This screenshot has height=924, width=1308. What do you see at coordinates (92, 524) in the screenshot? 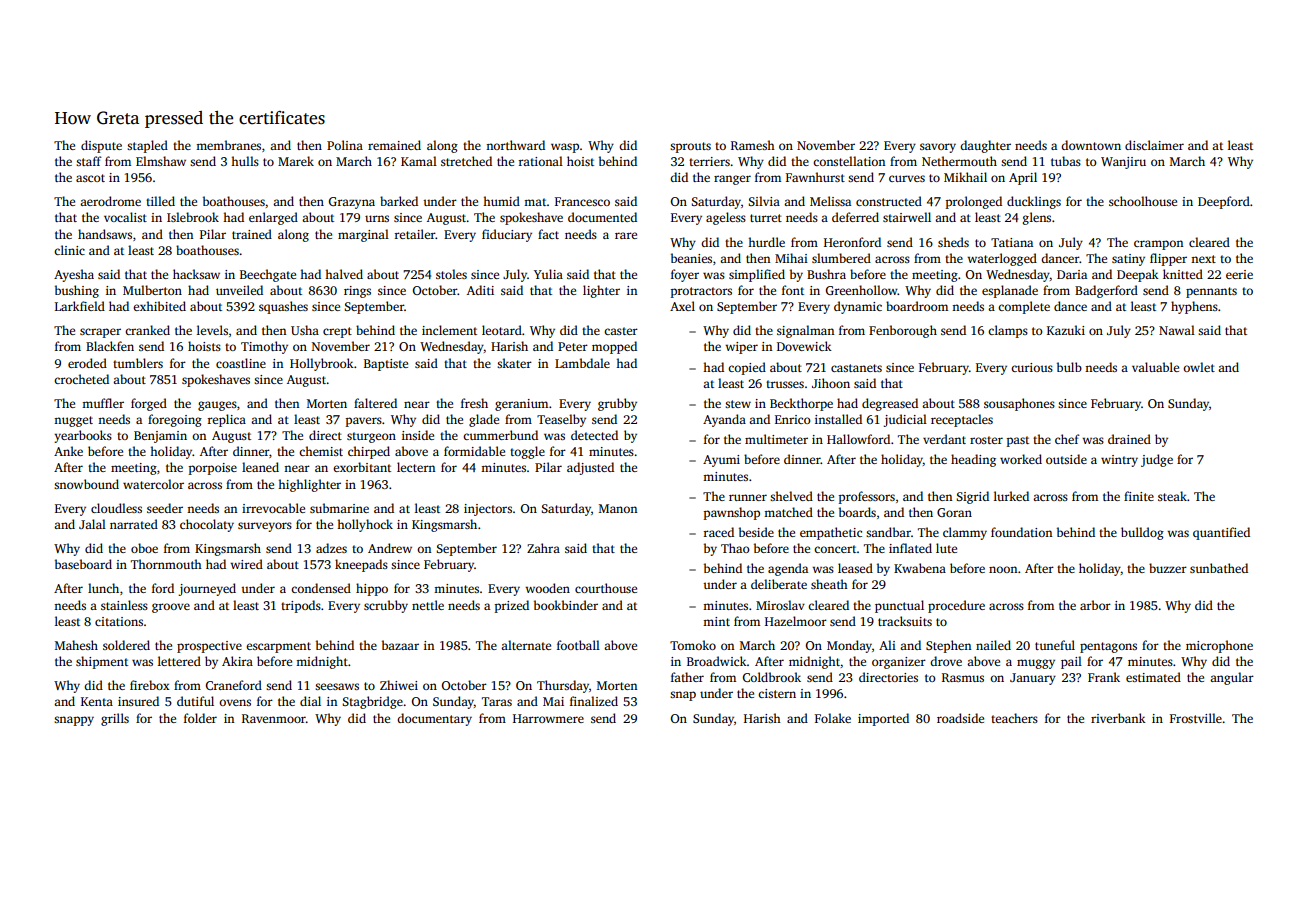
I see `Jalal` at bounding box center [92, 524].
